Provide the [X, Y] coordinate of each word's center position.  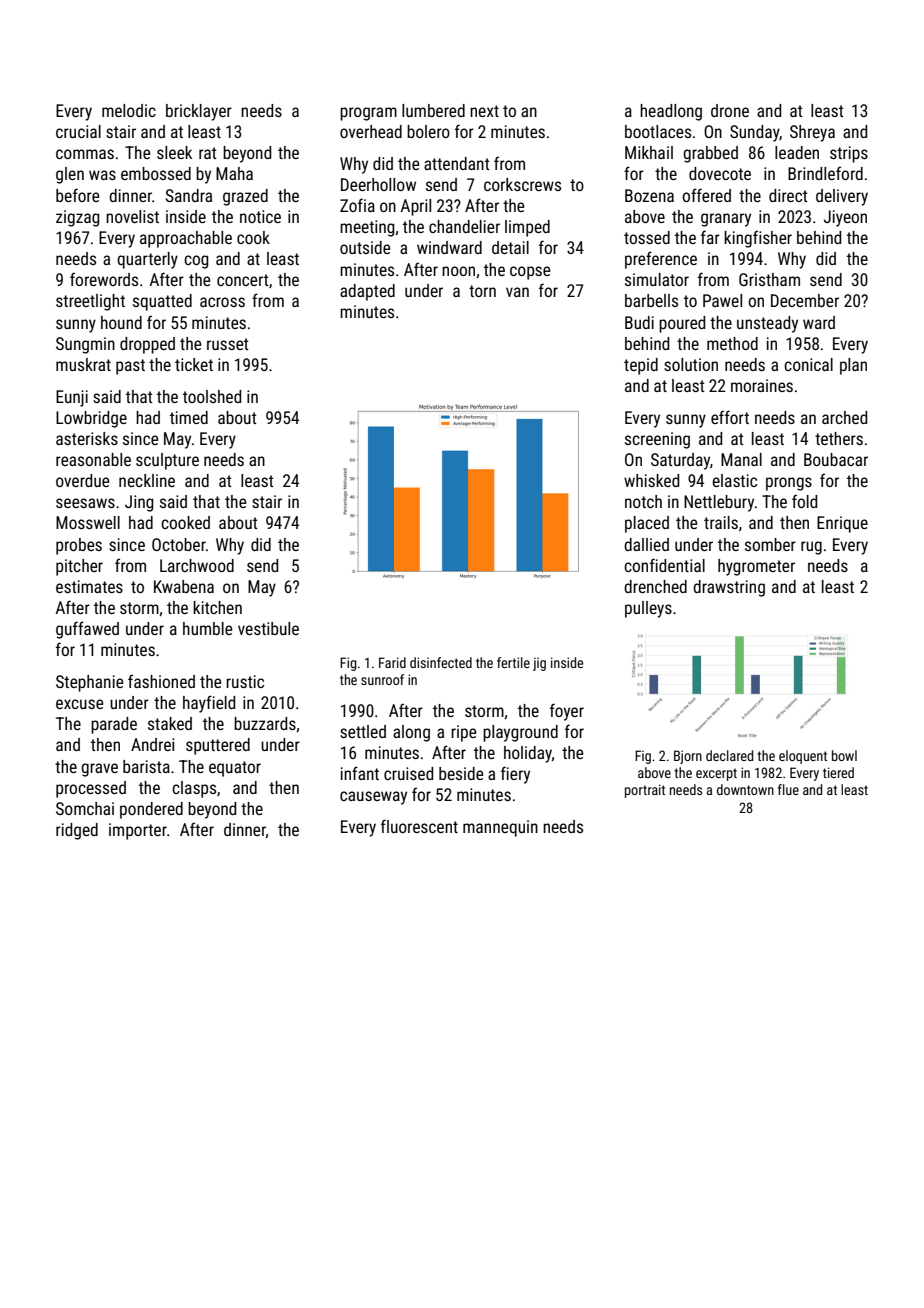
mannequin [500, 828]
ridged [77, 831]
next [484, 111]
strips [849, 154]
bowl [844, 755]
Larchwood [197, 565]
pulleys [648, 609]
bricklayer [199, 112]
